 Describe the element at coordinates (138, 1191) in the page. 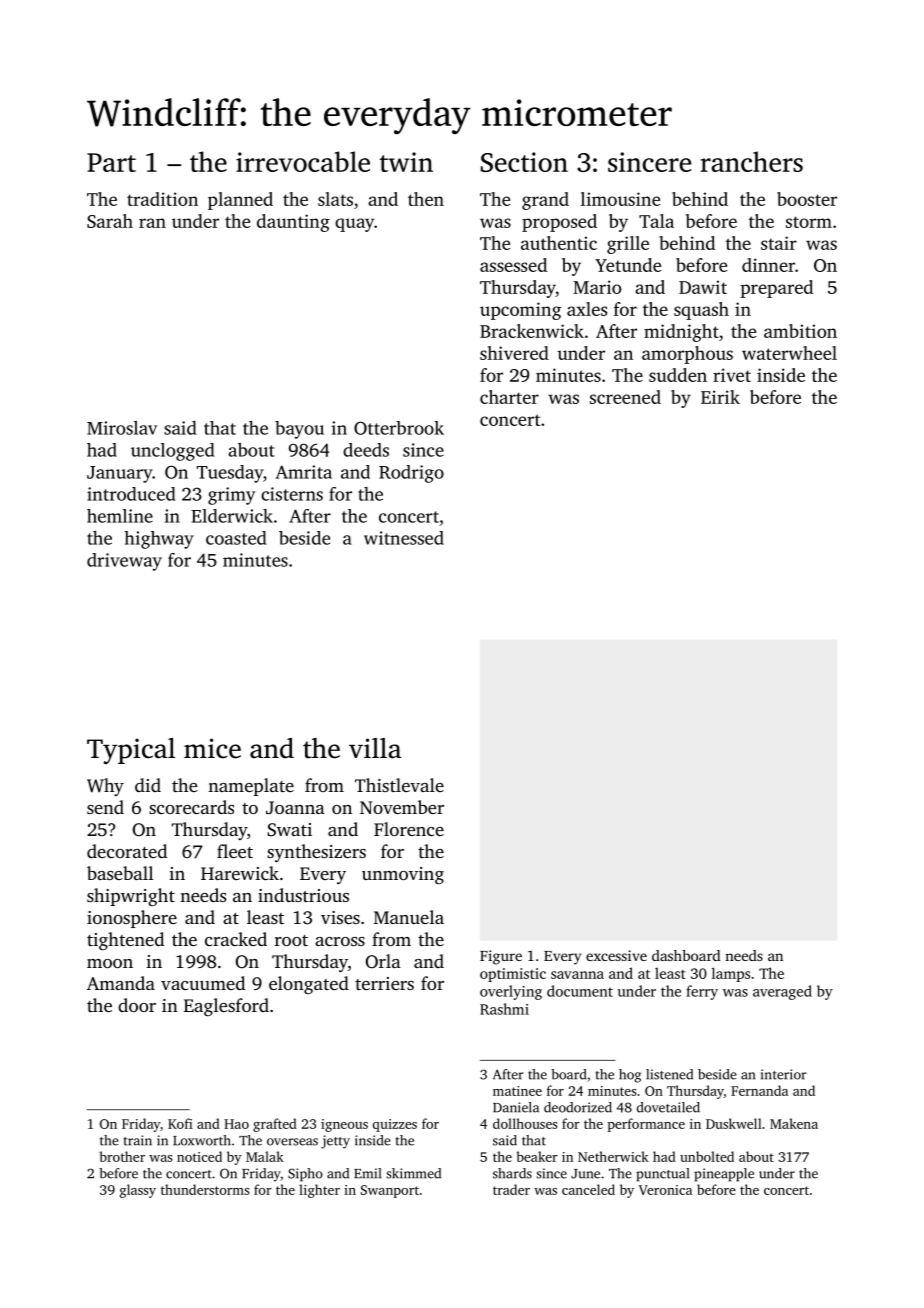

I see `glassy` at that location.
